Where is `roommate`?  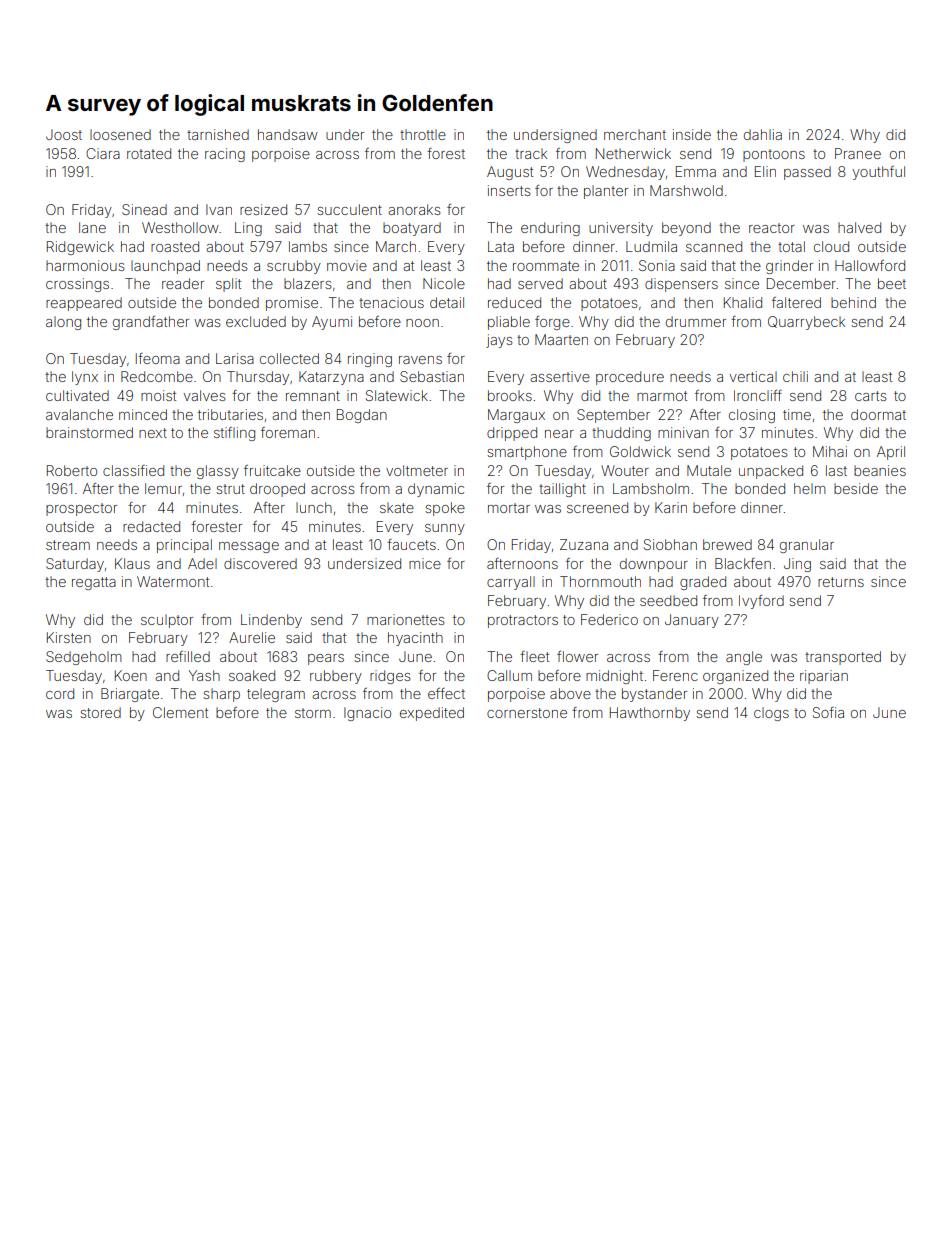 roommate is located at coordinates (546, 266).
